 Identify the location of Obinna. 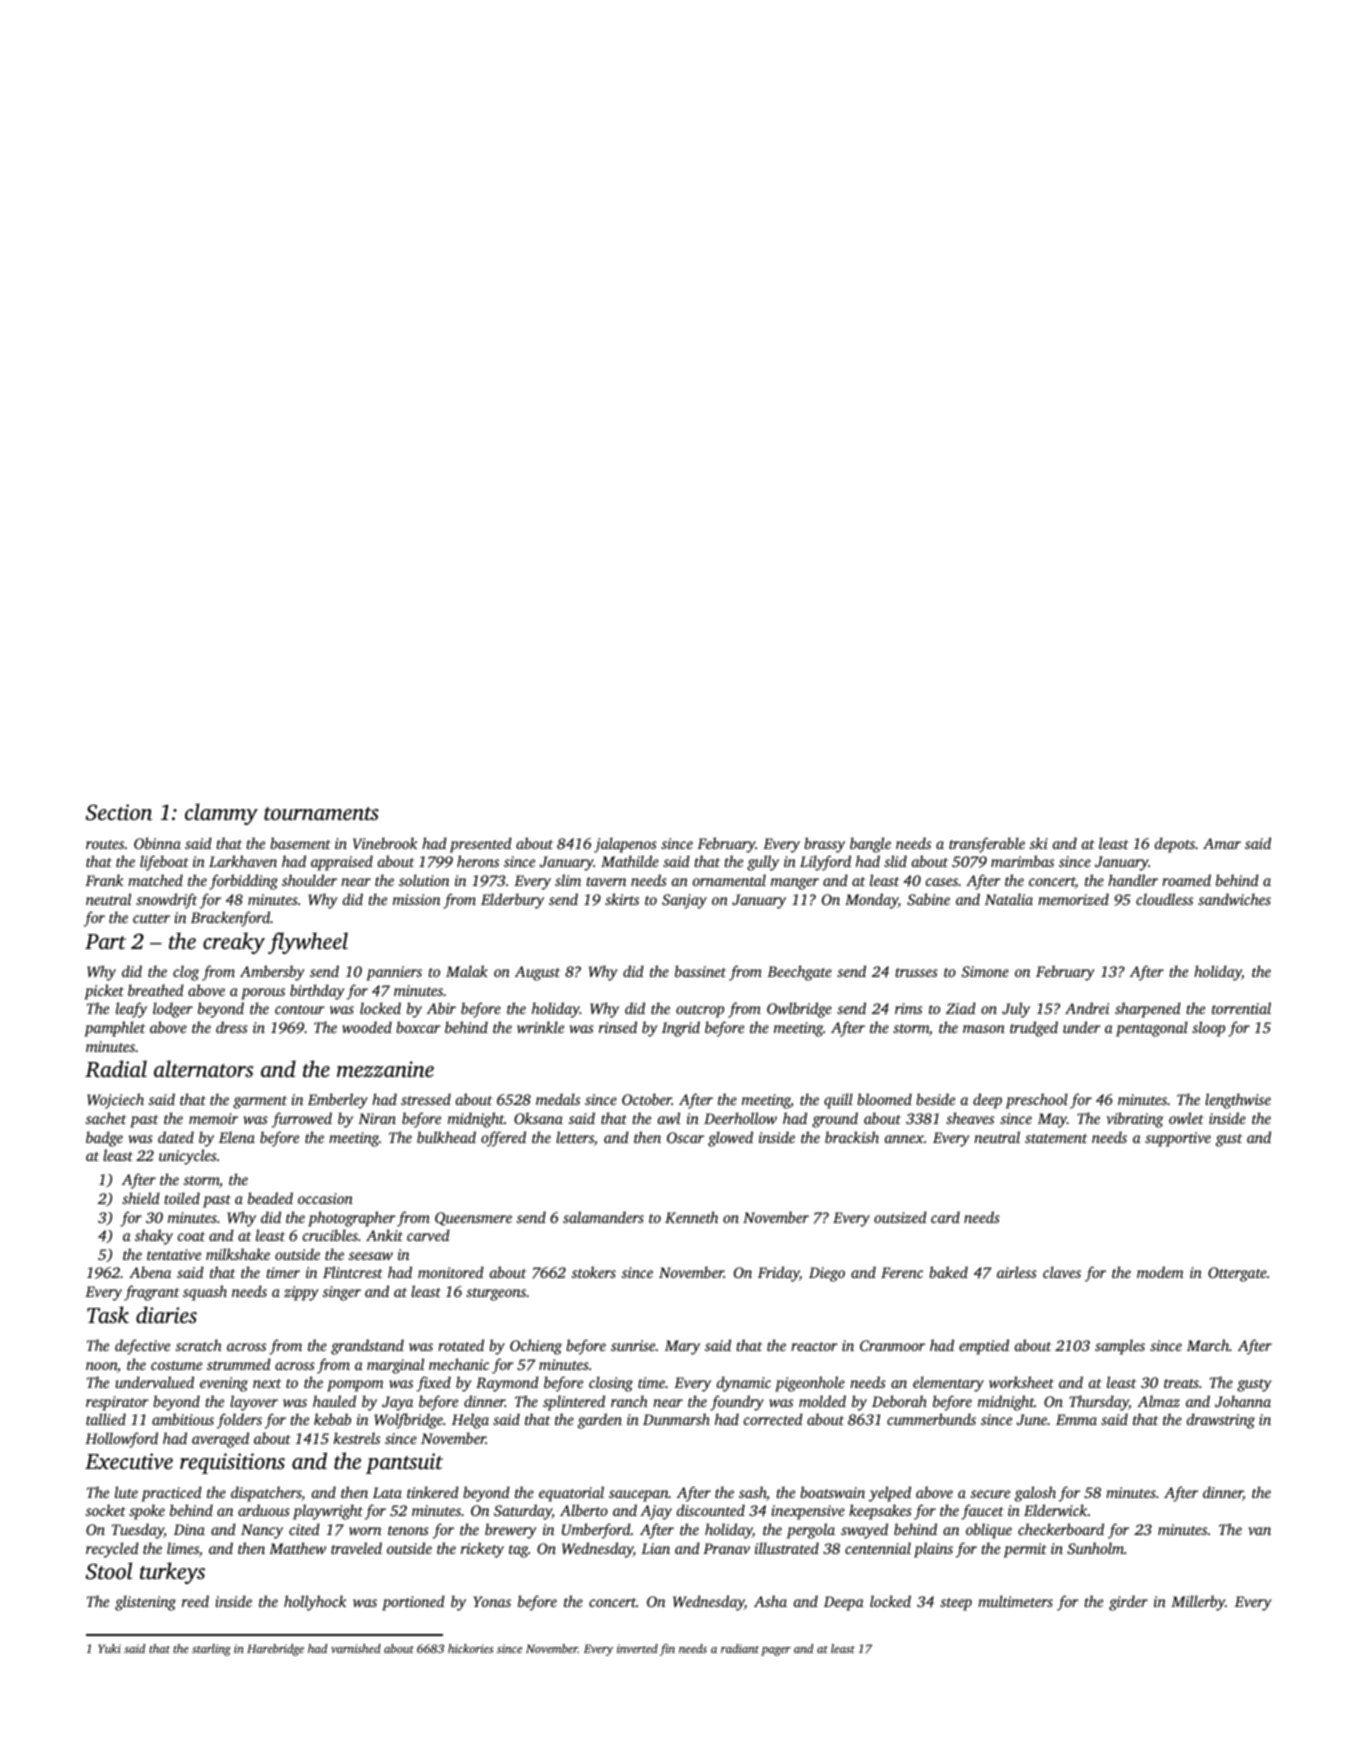
(157, 843).
